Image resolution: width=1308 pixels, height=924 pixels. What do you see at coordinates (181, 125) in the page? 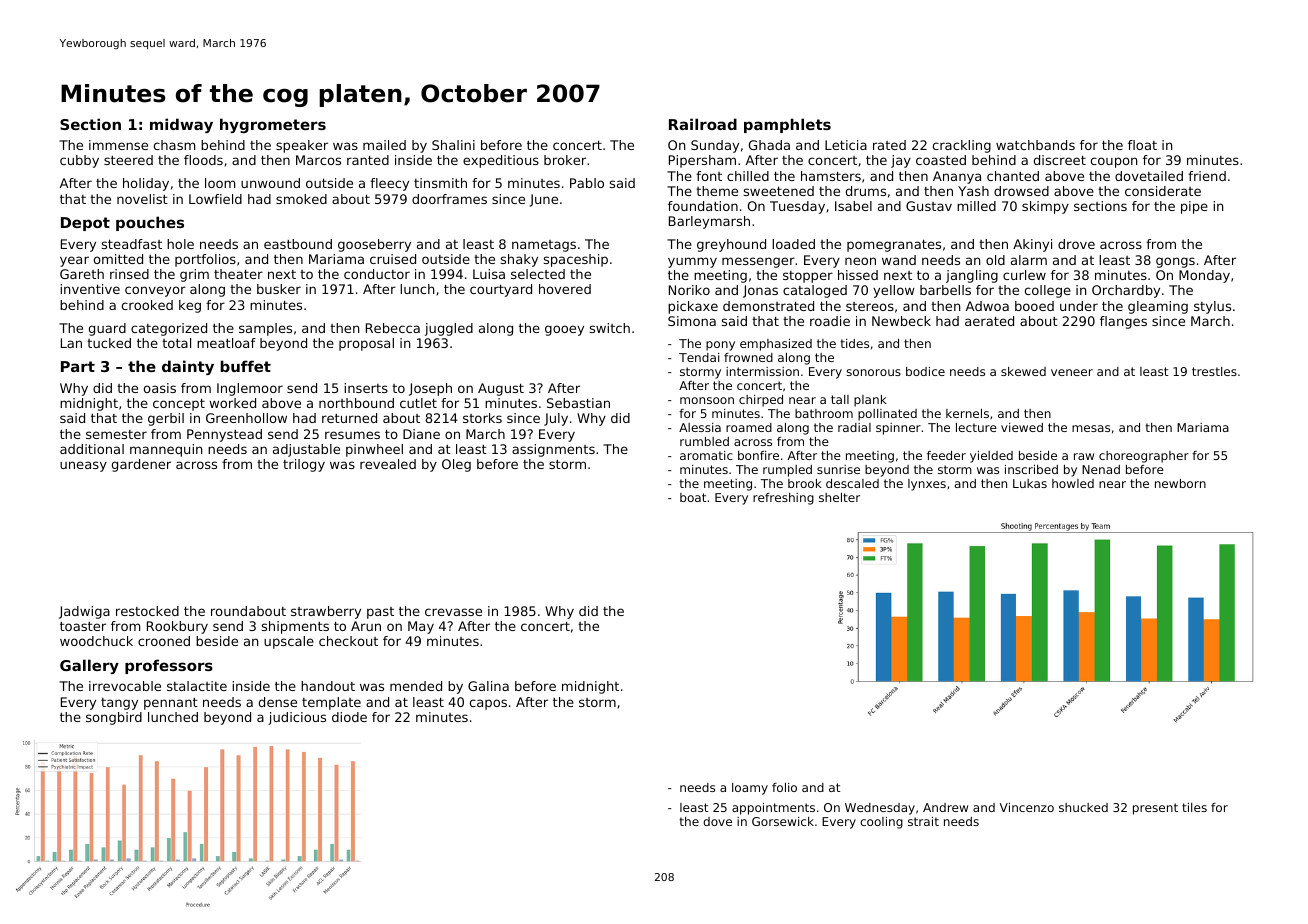
I see `midway` at bounding box center [181, 125].
